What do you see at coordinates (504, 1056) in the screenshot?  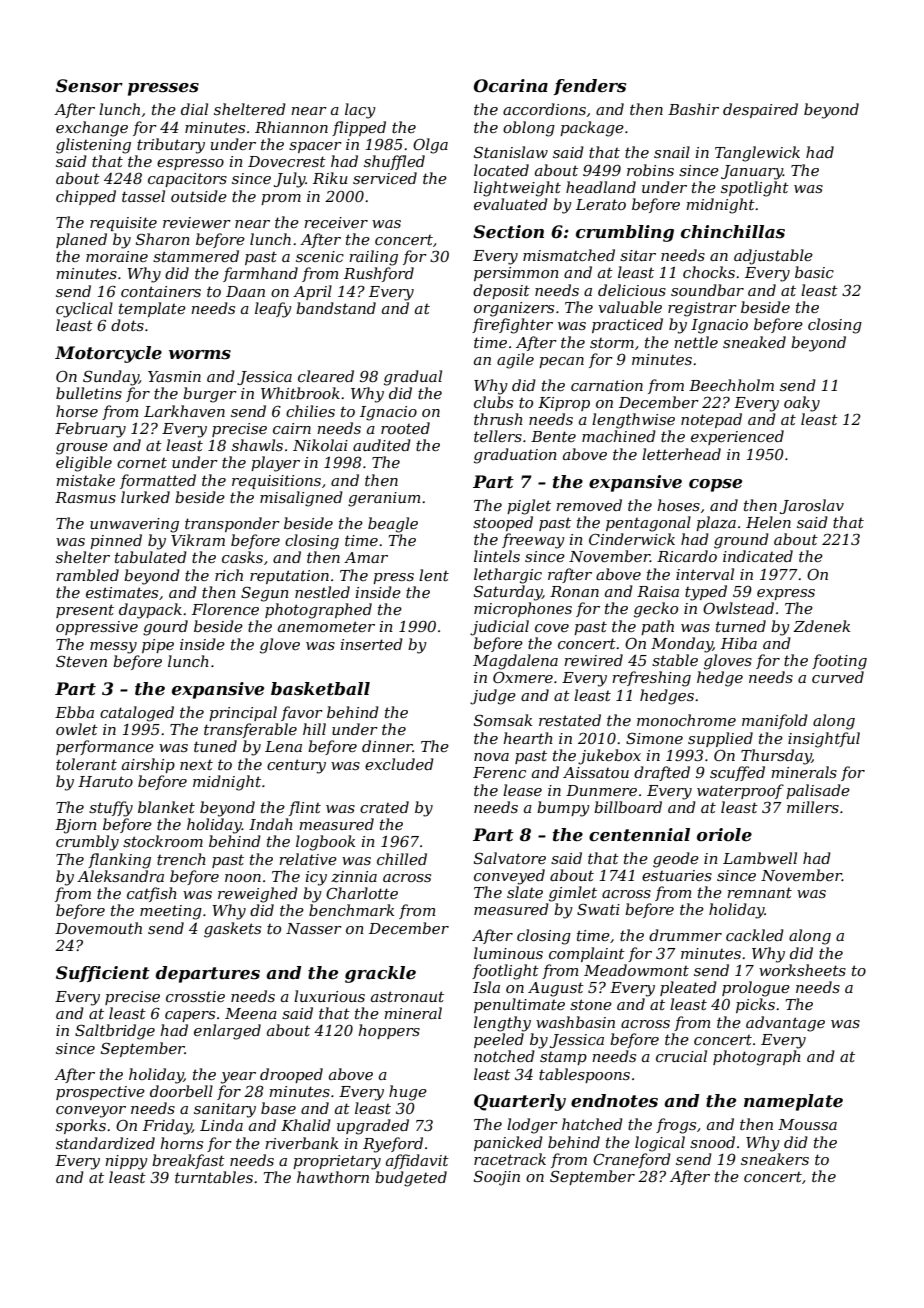 I see `notched` at bounding box center [504, 1056].
